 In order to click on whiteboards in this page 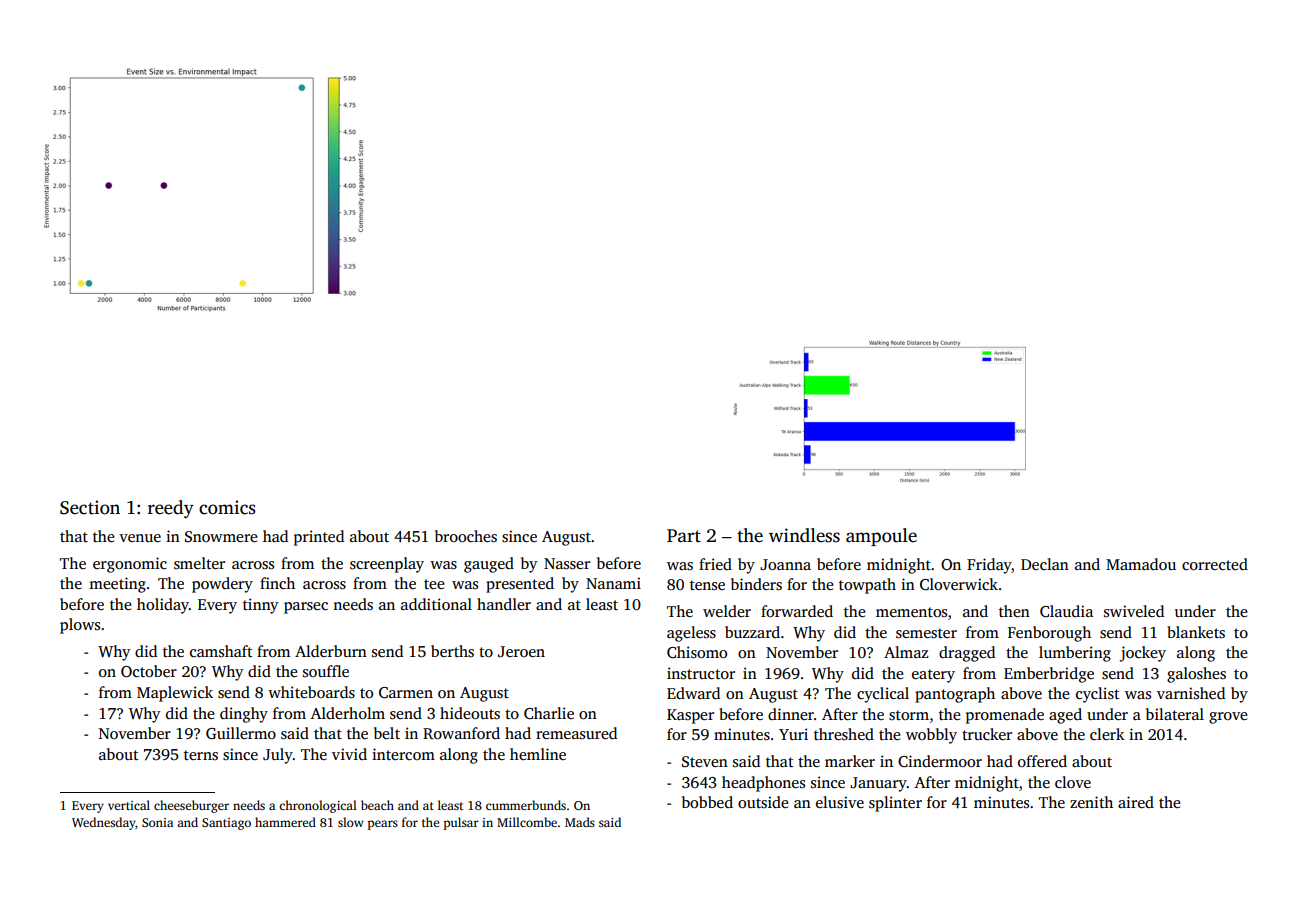, I will do `click(311, 692)`.
